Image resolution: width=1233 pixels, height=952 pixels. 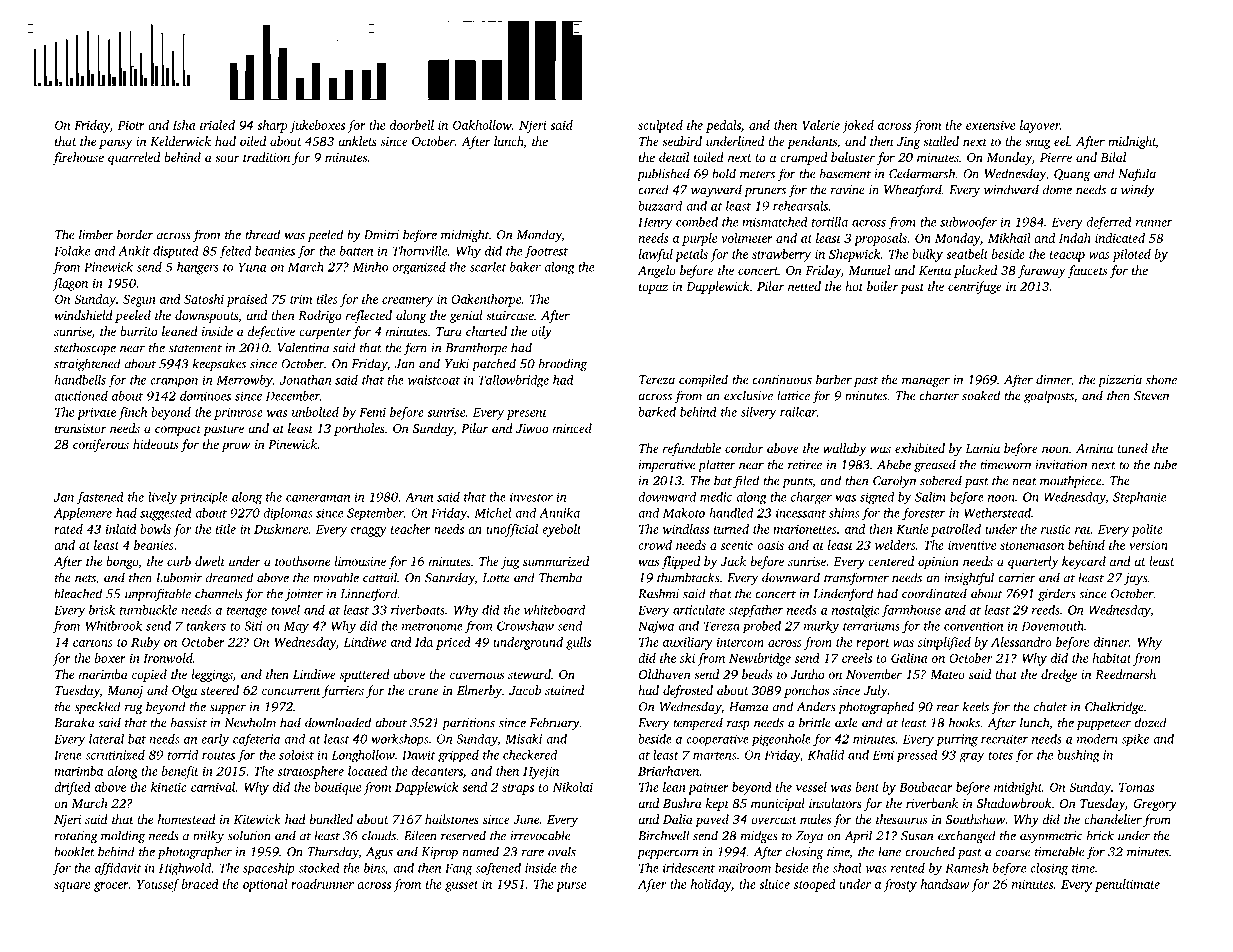 What do you see at coordinates (185, 869) in the screenshot?
I see `Highwold` at bounding box center [185, 869].
